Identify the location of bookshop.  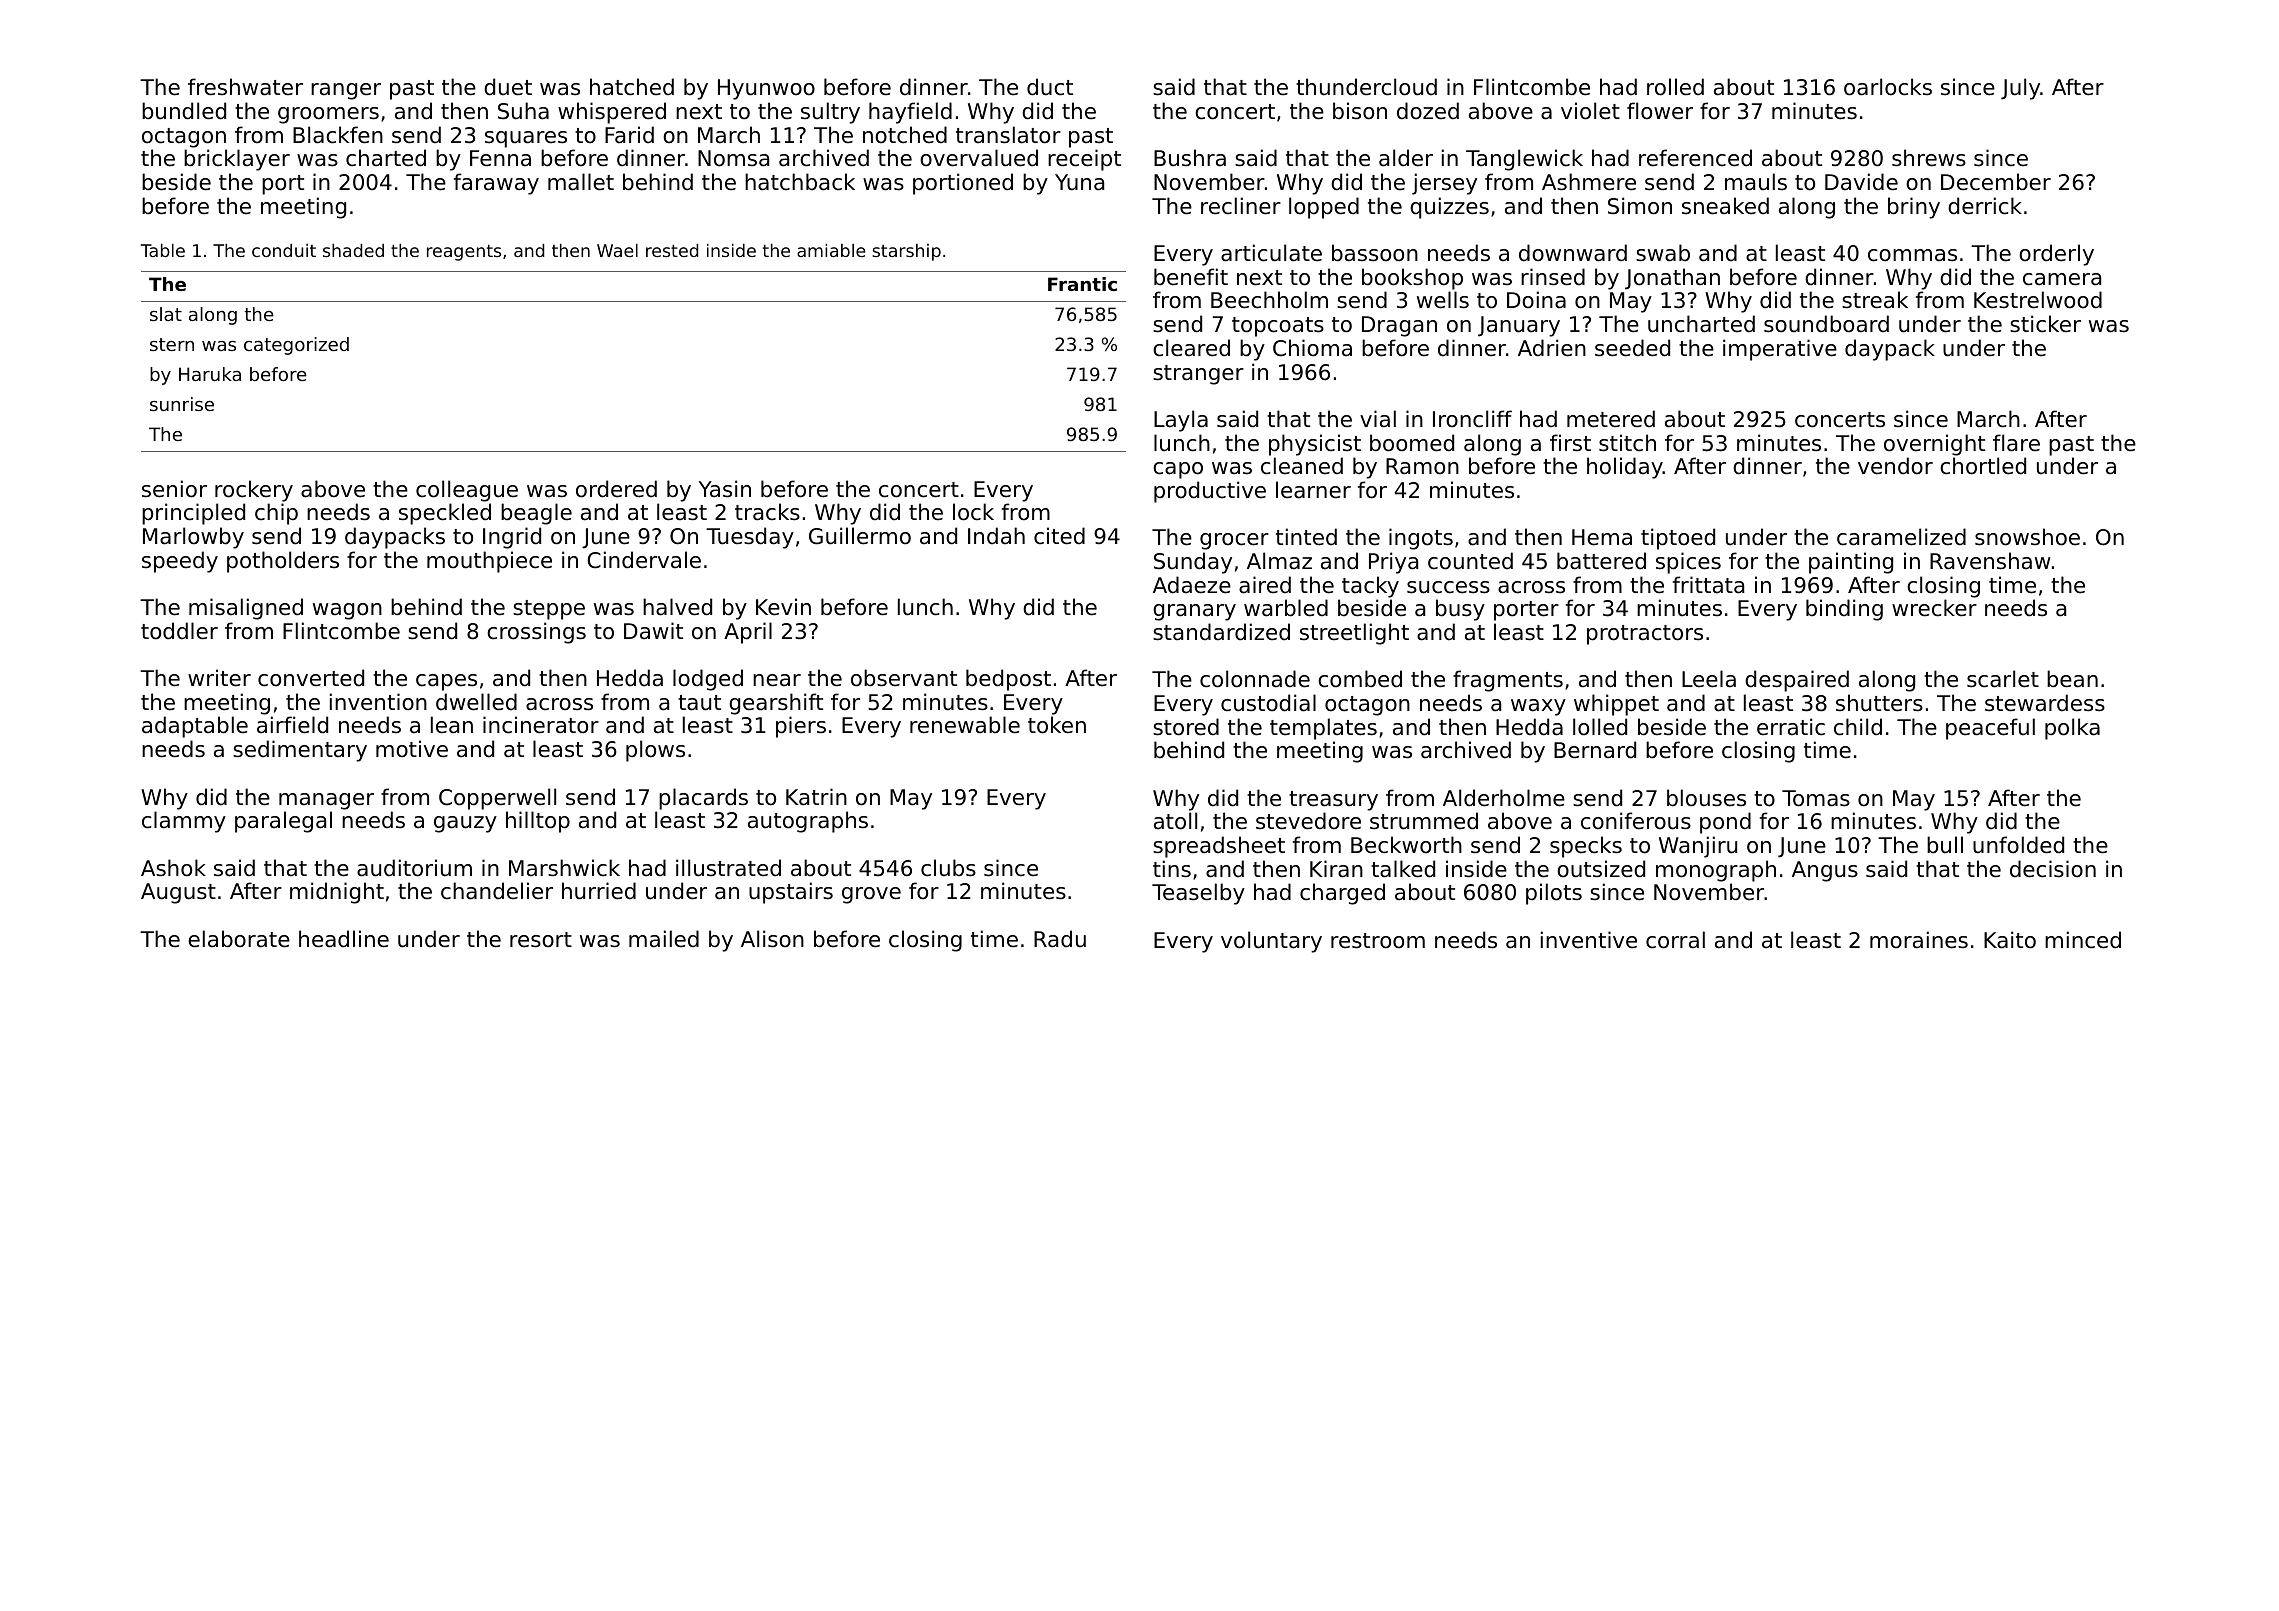
(1412, 279).
